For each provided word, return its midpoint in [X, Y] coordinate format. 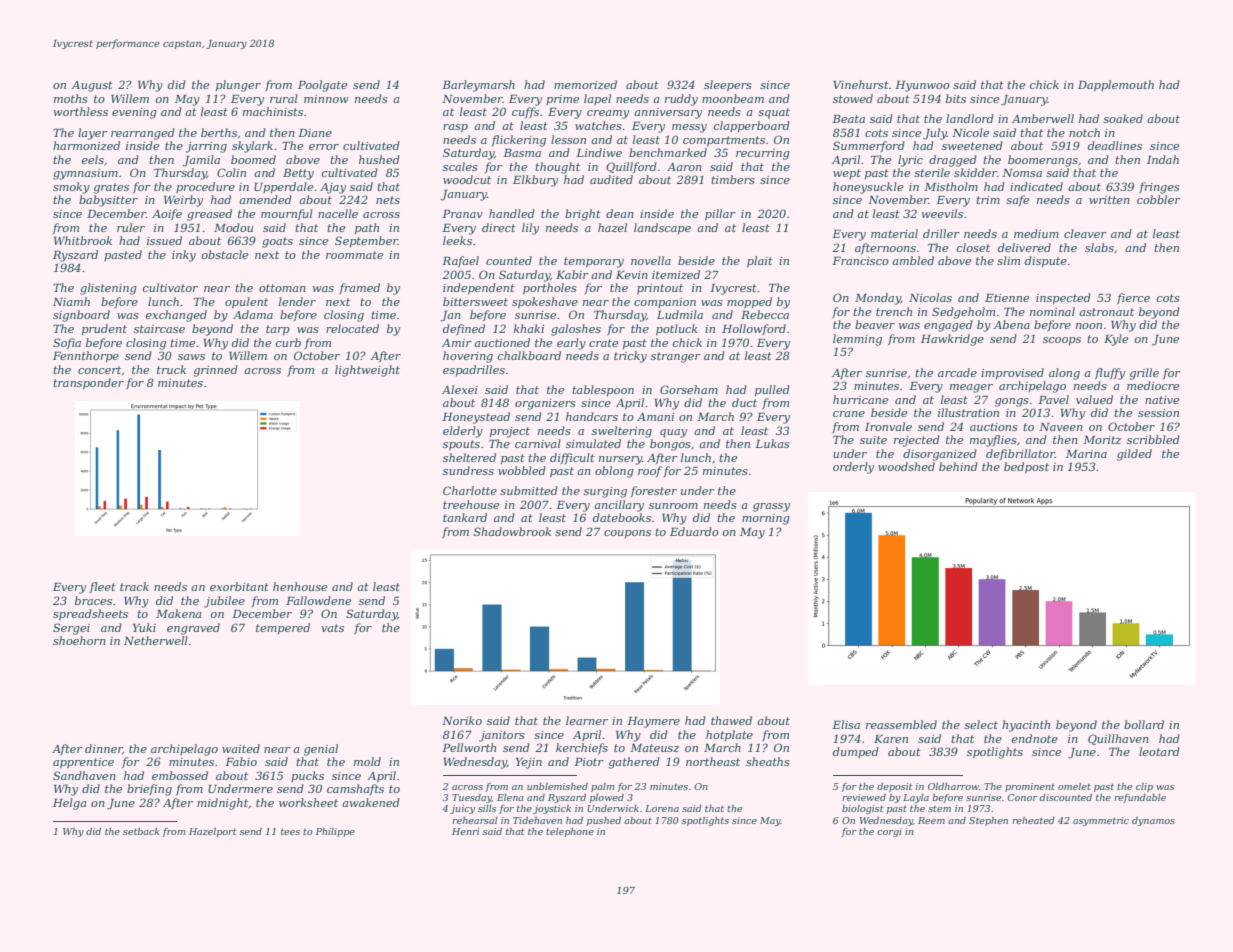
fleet [103, 587]
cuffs [525, 113]
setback [141, 831]
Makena [179, 613]
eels [92, 159]
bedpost [1026, 468]
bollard [1144, 724]
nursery [620, 460]
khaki [529, 328]
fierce [1133, 298]
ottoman [282, 288]
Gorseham [689, 389]
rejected [917, 441]
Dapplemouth [1116, 86]
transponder [88, 384]
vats [332, 628]
